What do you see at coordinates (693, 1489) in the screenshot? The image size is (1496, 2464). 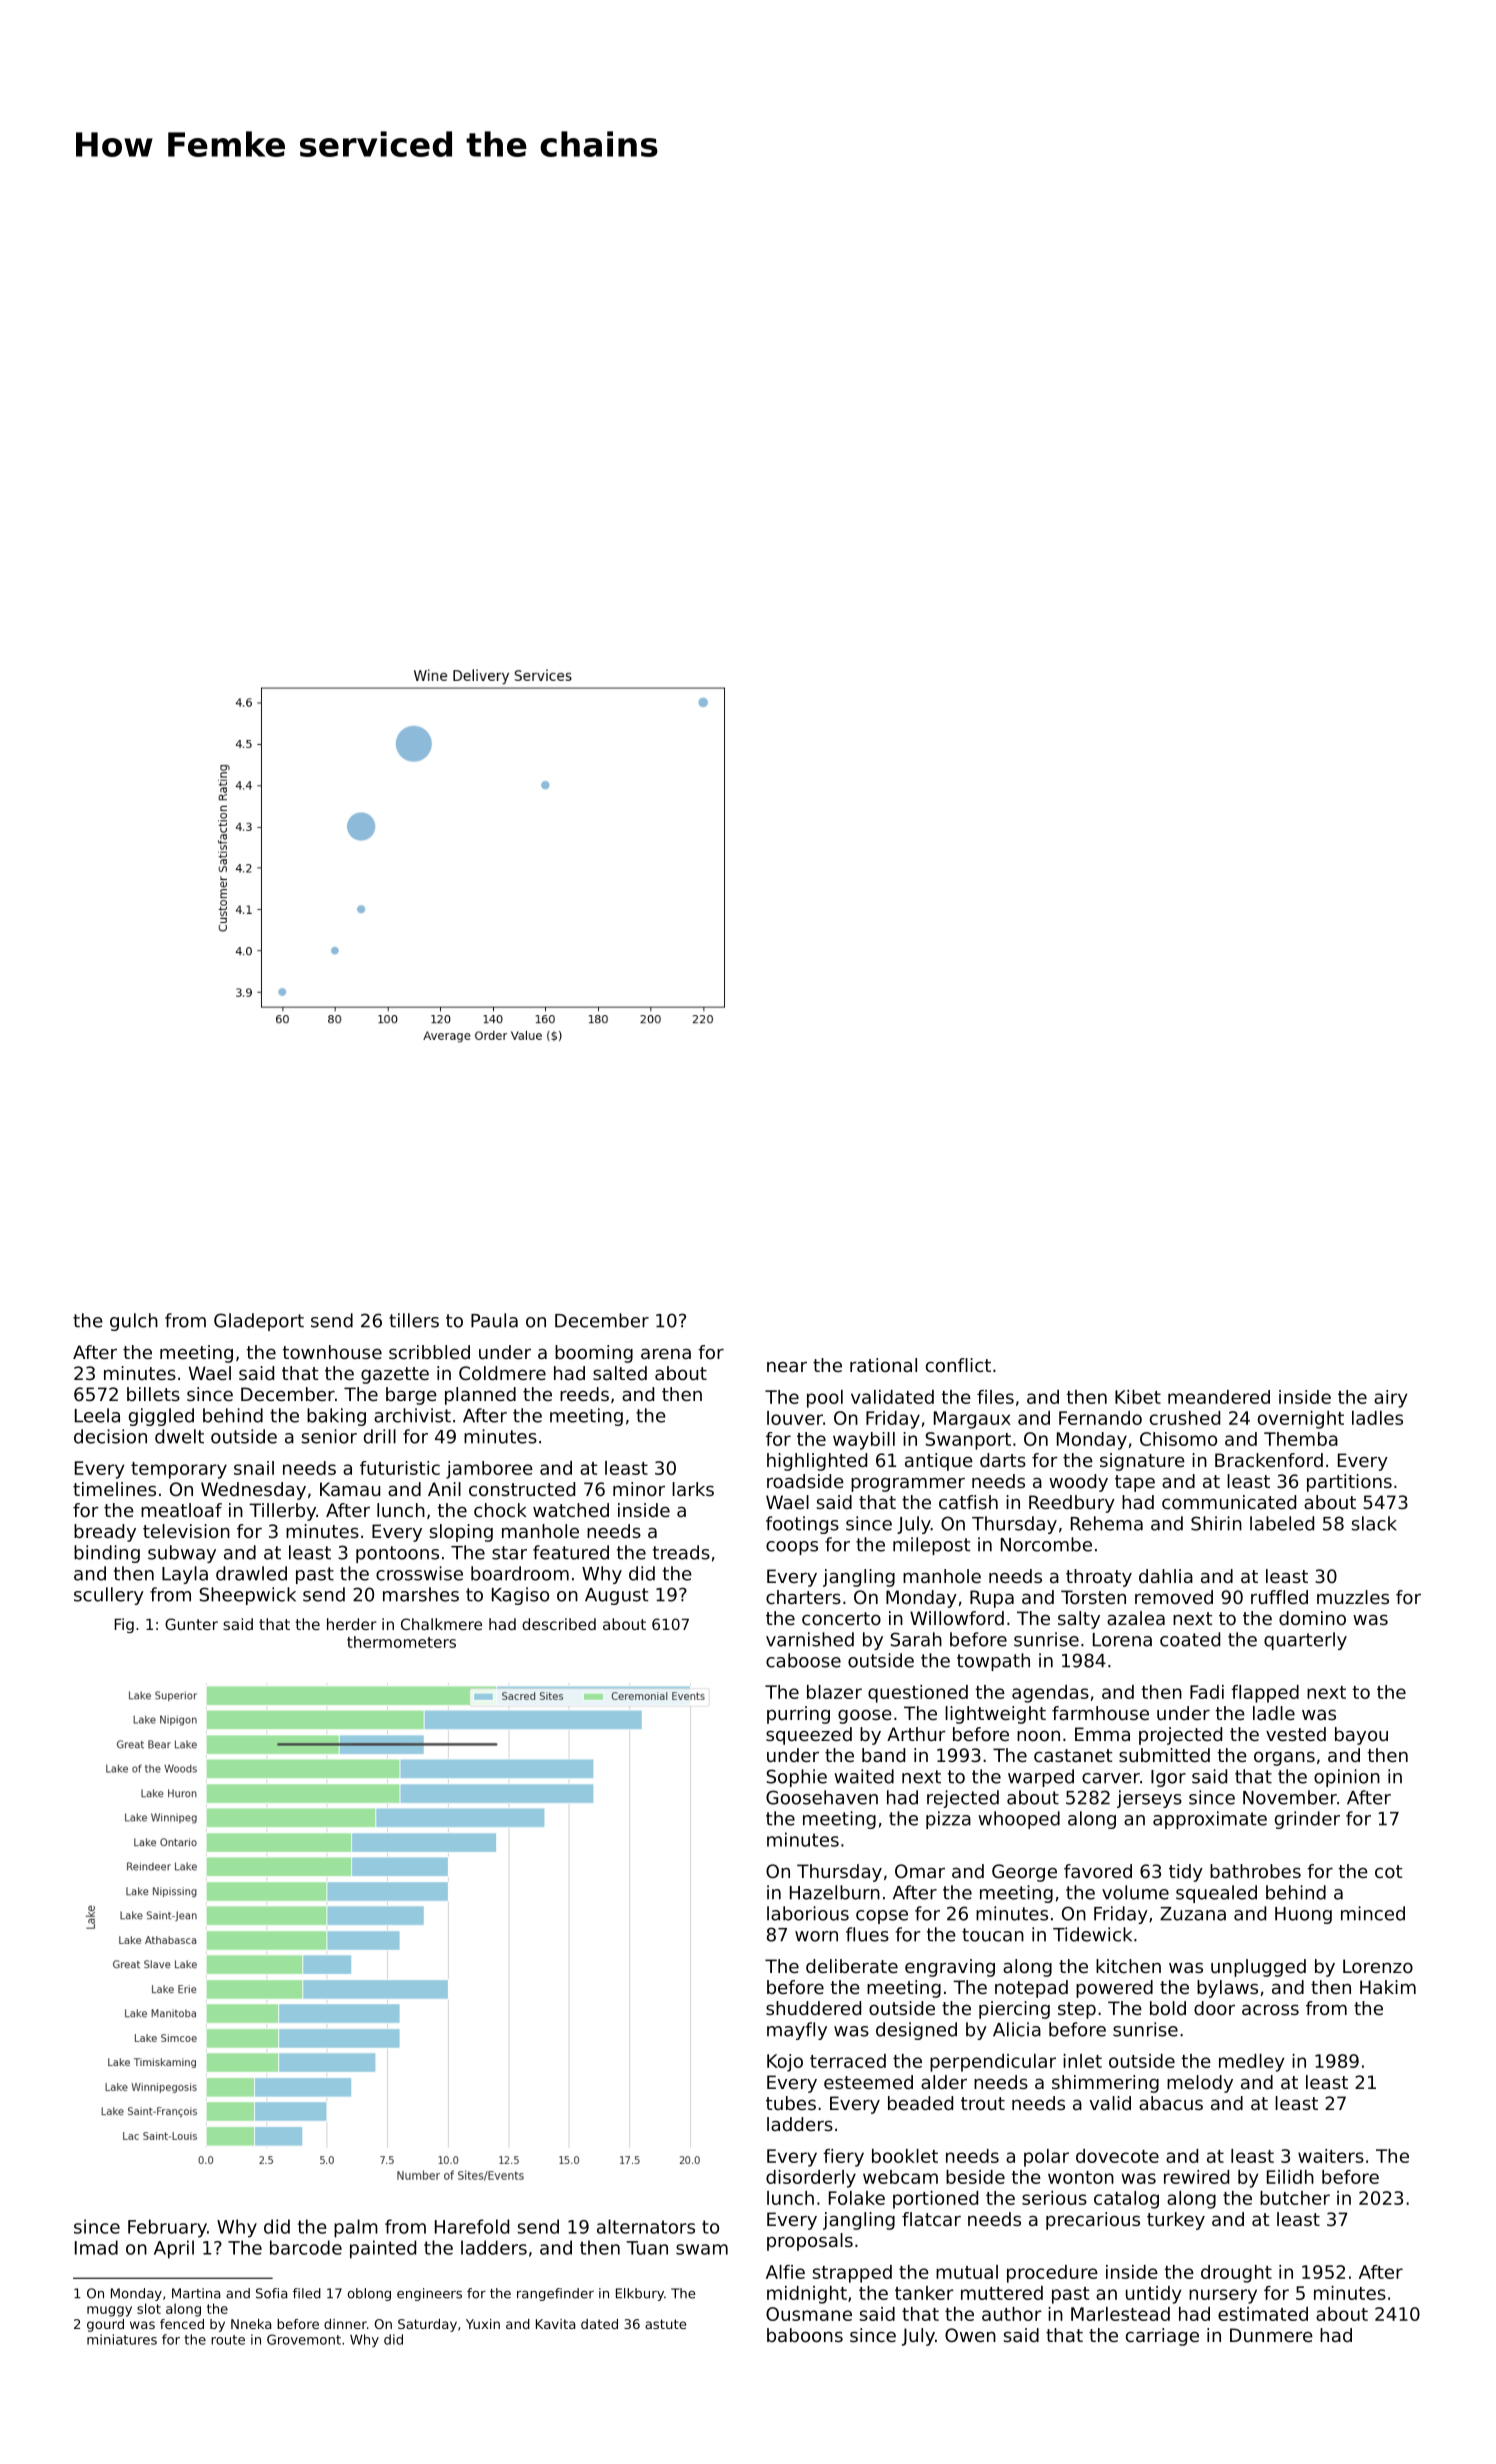 I see `larks` at bounding box center [693, 1489].
